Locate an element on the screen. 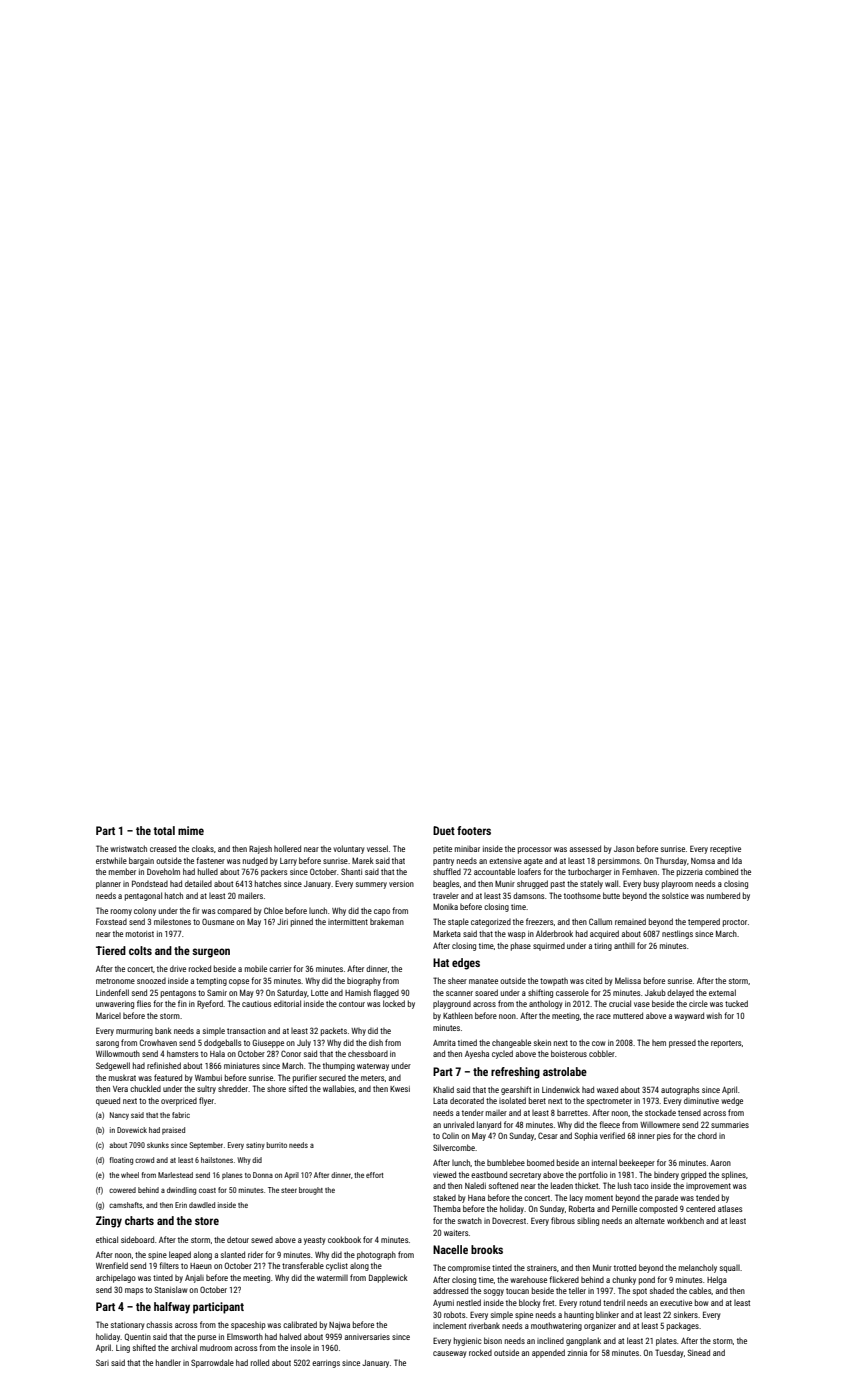 The width and height of the screenshot is (849, 1400). Aaron is located at coordinates (720, 1163).
